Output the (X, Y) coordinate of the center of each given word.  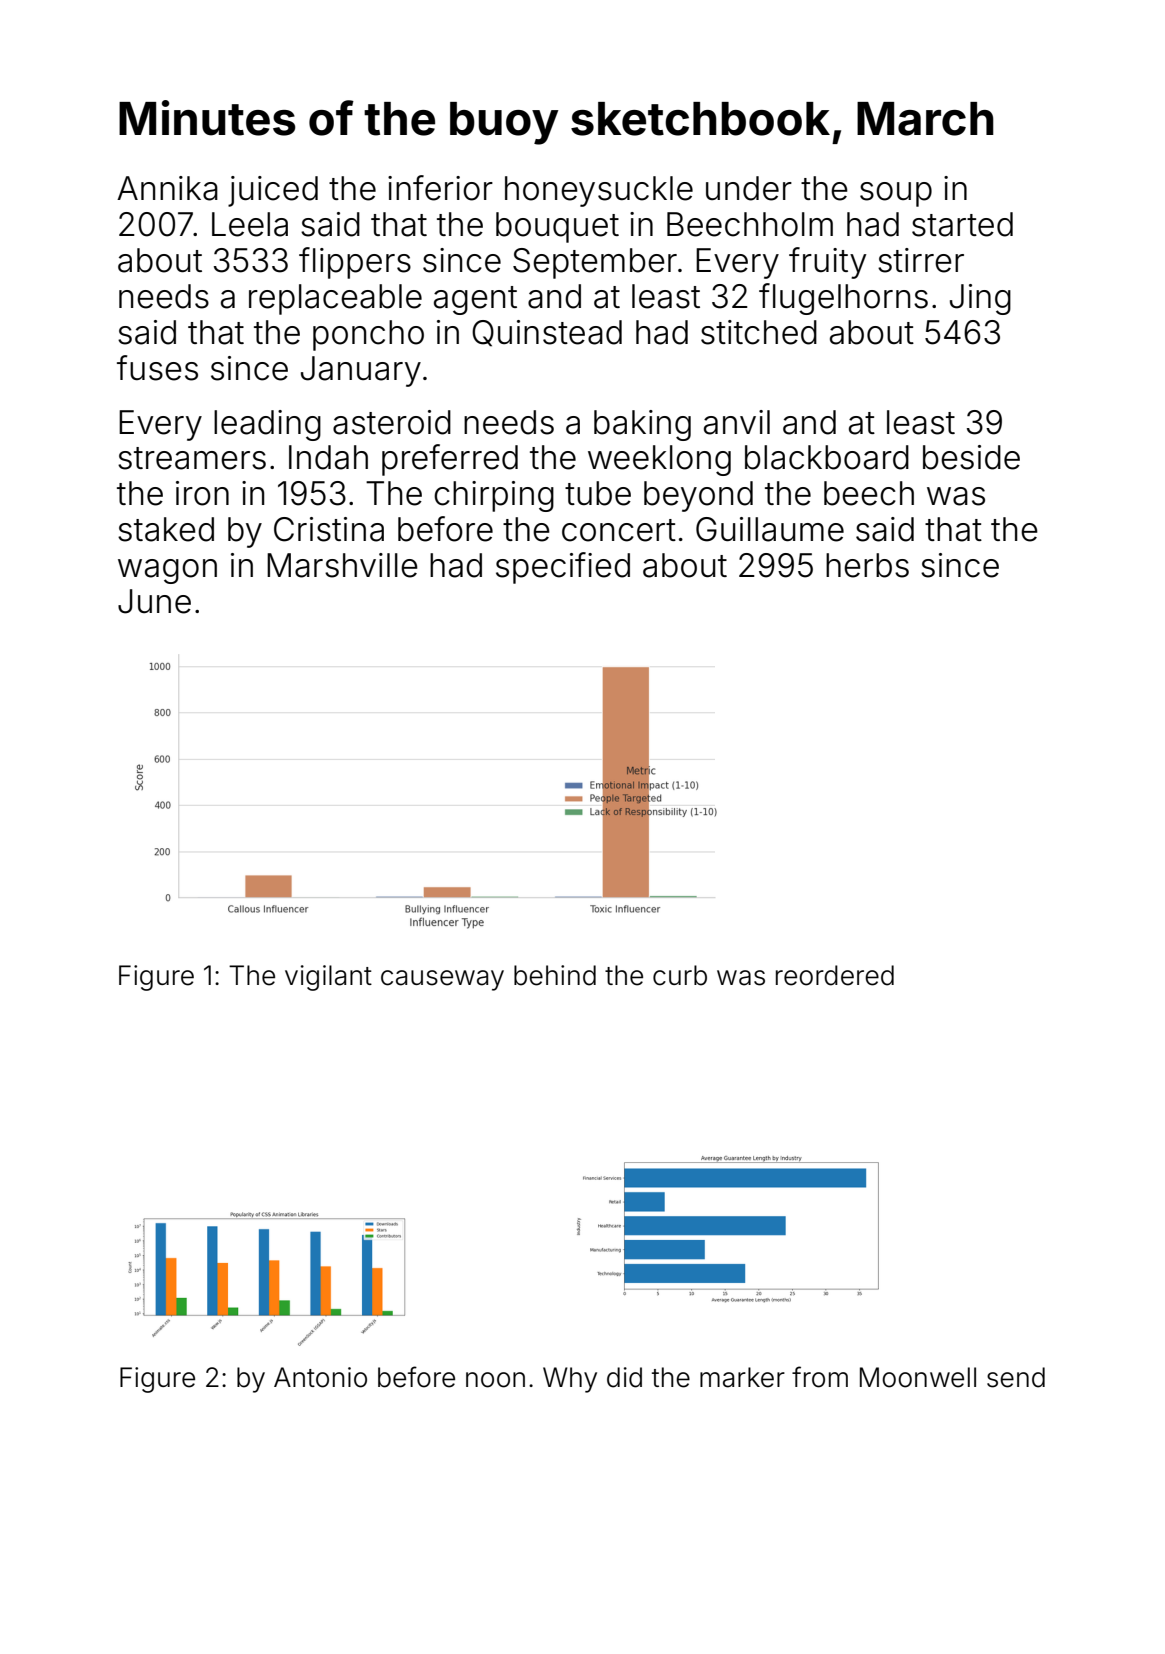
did (624, 1377)
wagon (167, 571)
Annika (167, 188)
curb (680, 975)
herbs (867, 565)
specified (563, 568)
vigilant (328, 978)
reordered (835, 975)
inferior (440, 188)
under (749, 188)
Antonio (320, 1377)
